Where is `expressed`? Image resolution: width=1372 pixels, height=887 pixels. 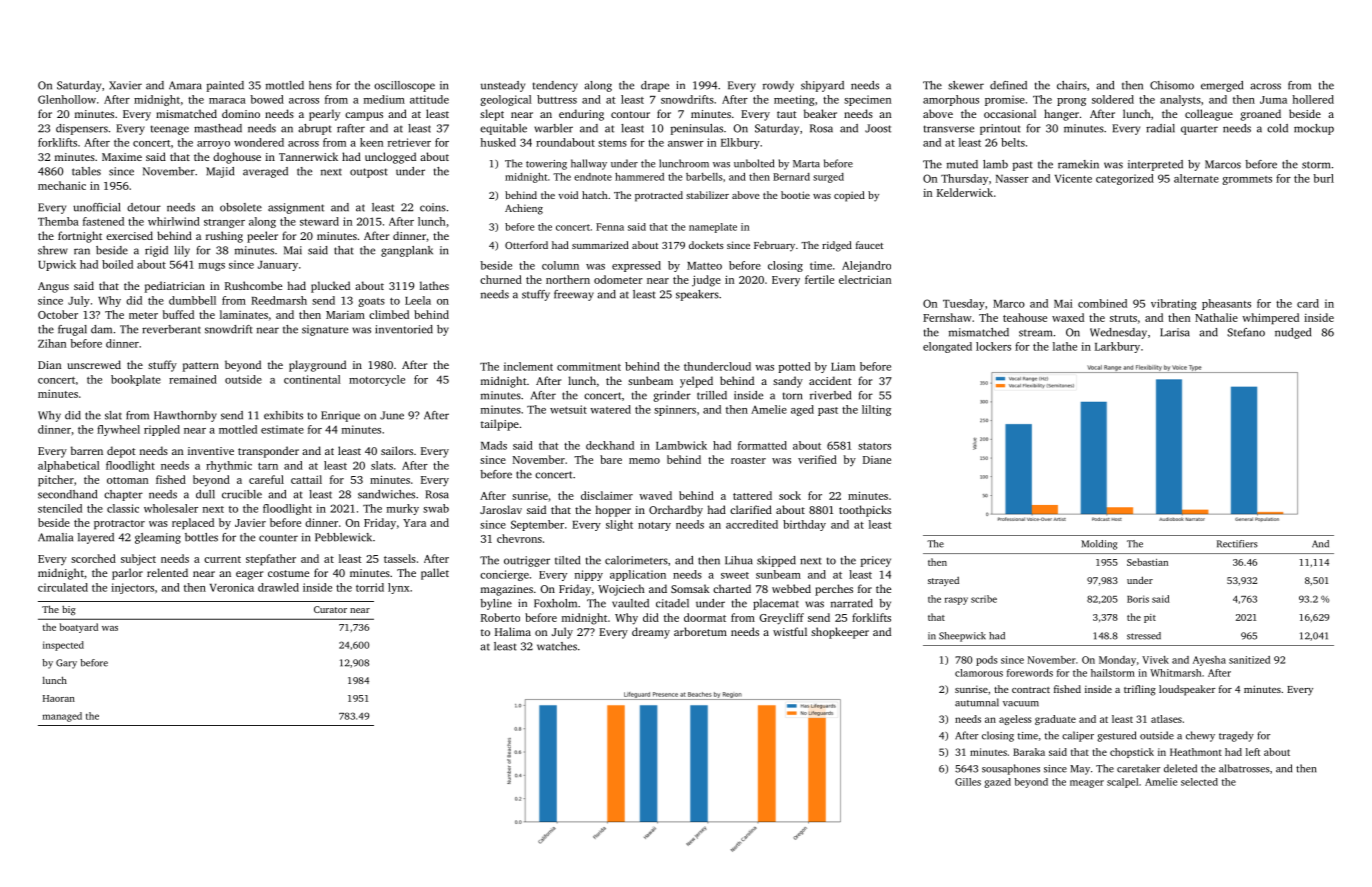
expressed is located at coordinates (636, 266).
